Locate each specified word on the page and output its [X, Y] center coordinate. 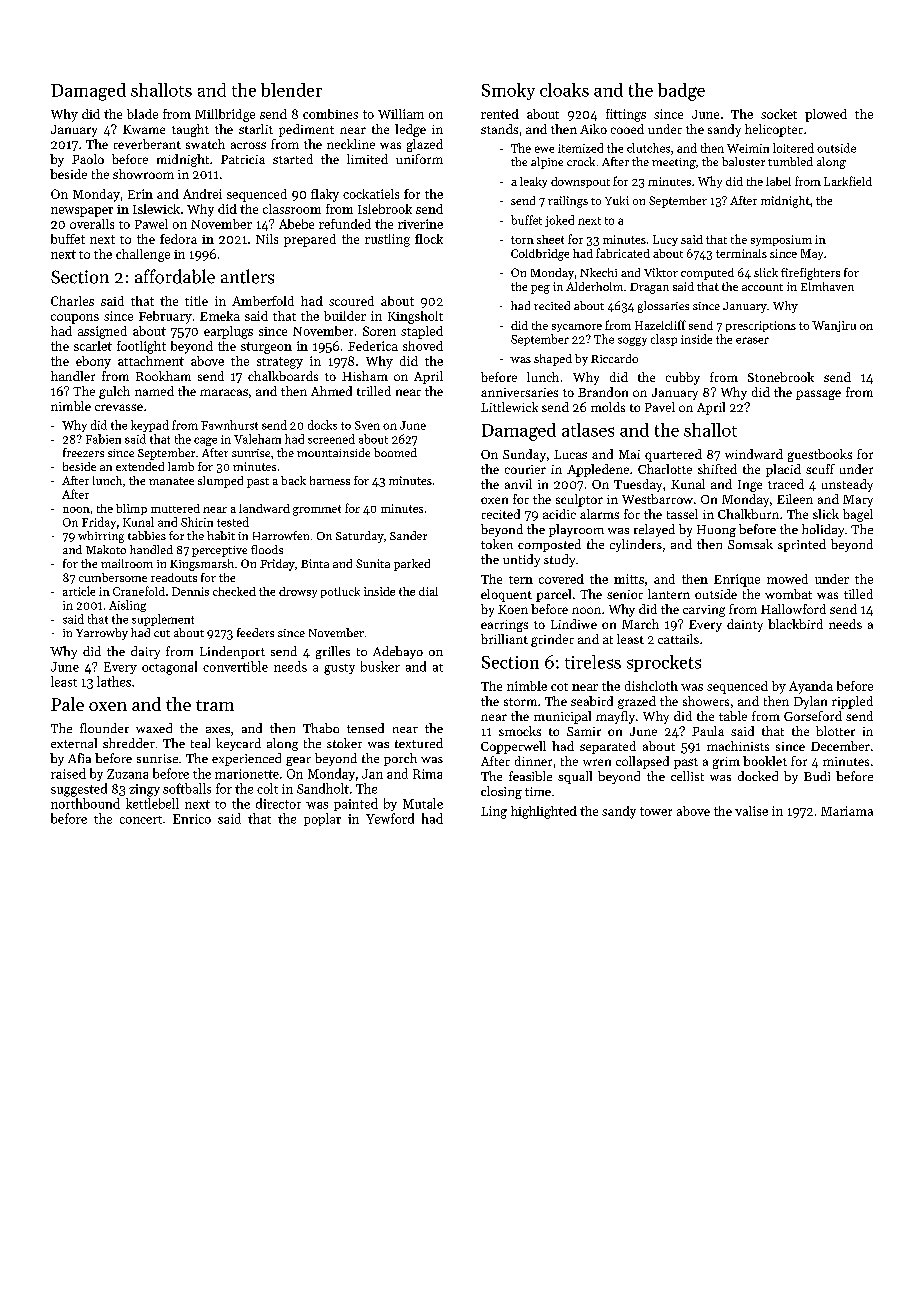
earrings [504, 626]
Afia [79, 758]
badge [681, 92]
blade [142, 114]
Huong [716, 531]
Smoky [508, 91]
